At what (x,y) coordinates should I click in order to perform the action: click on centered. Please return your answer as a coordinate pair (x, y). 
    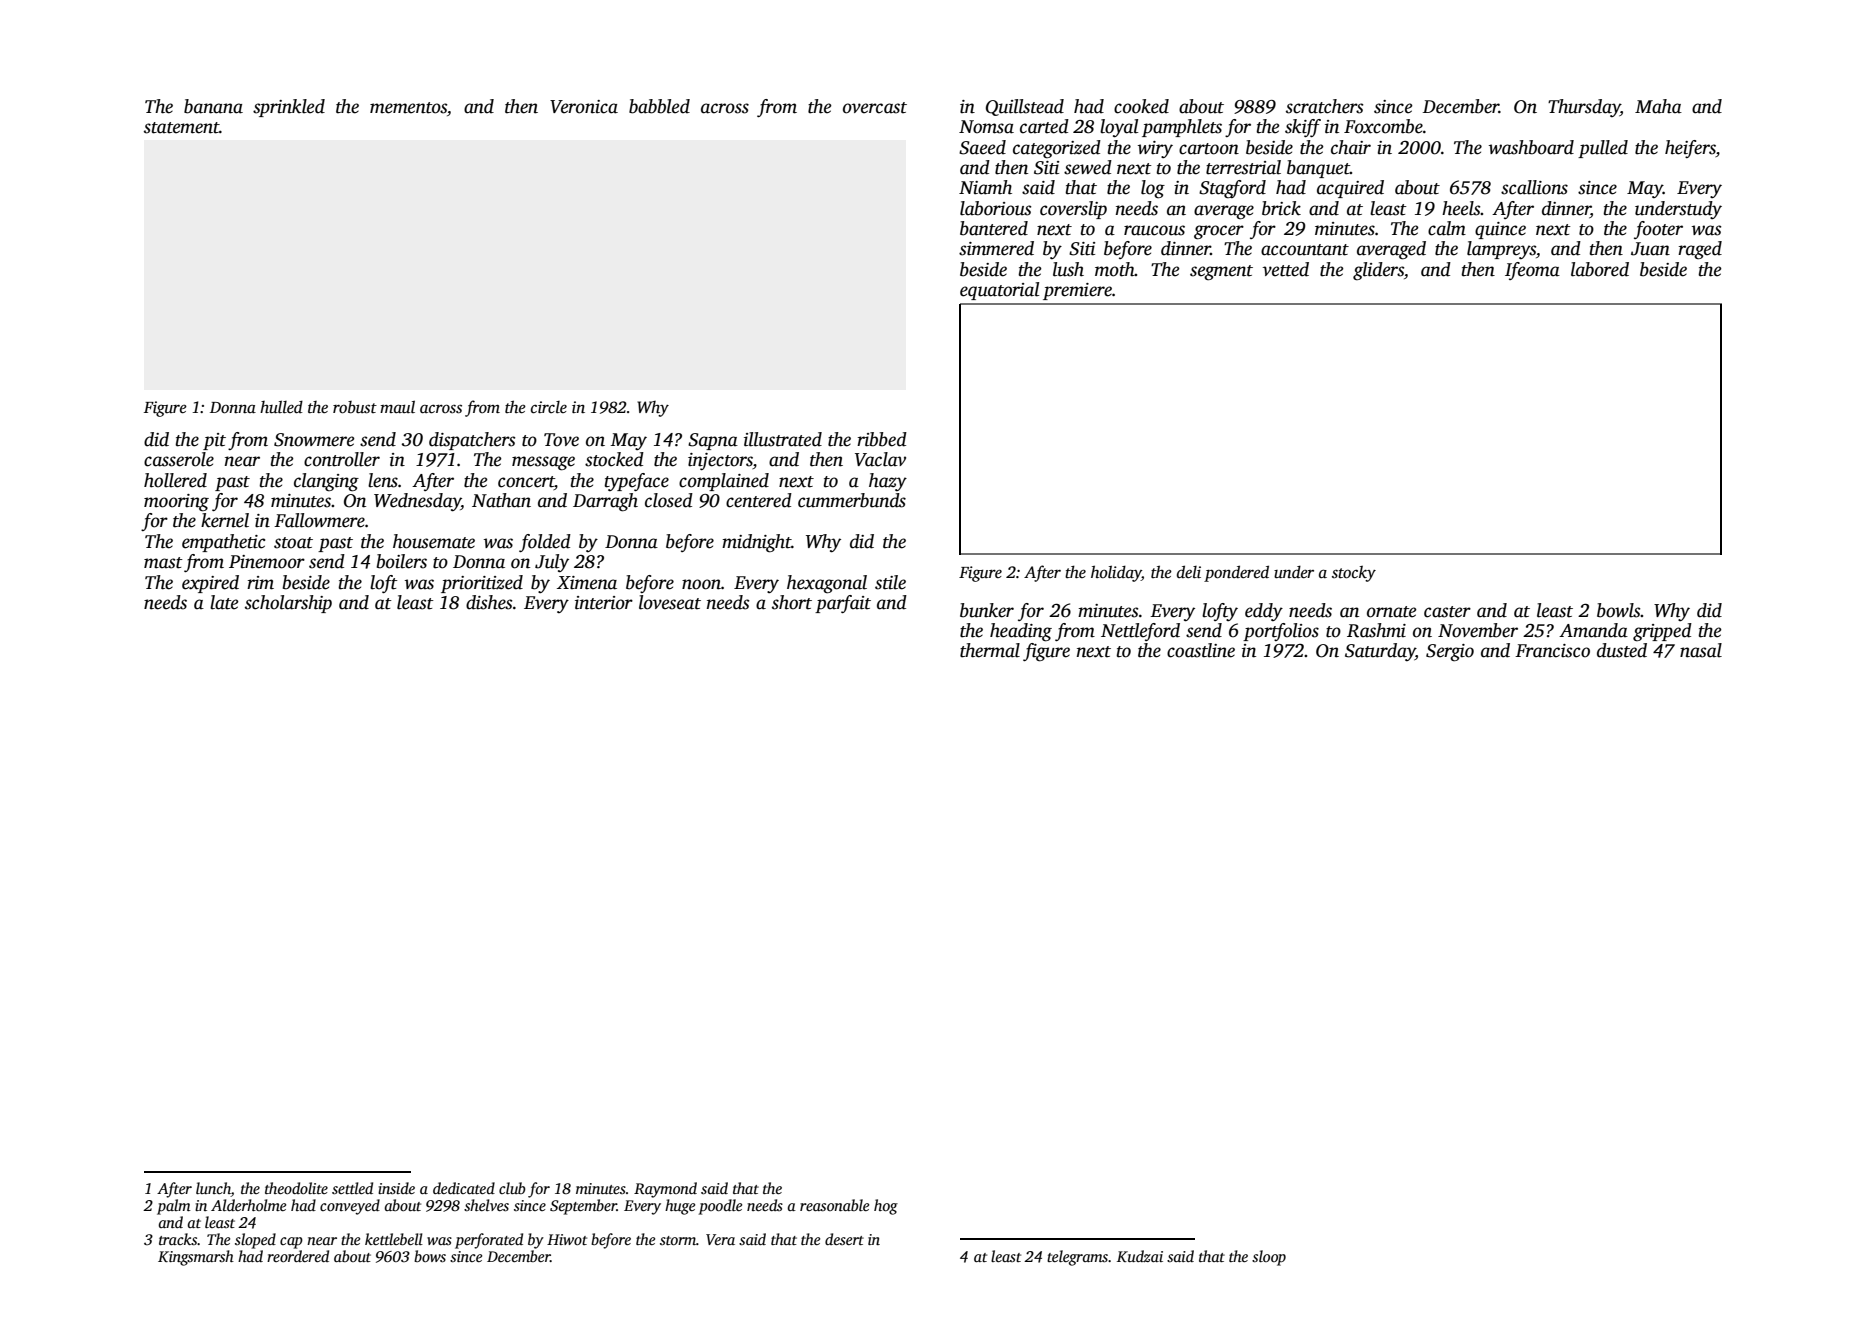
    Looking at the image, I should click on (759, 500).
